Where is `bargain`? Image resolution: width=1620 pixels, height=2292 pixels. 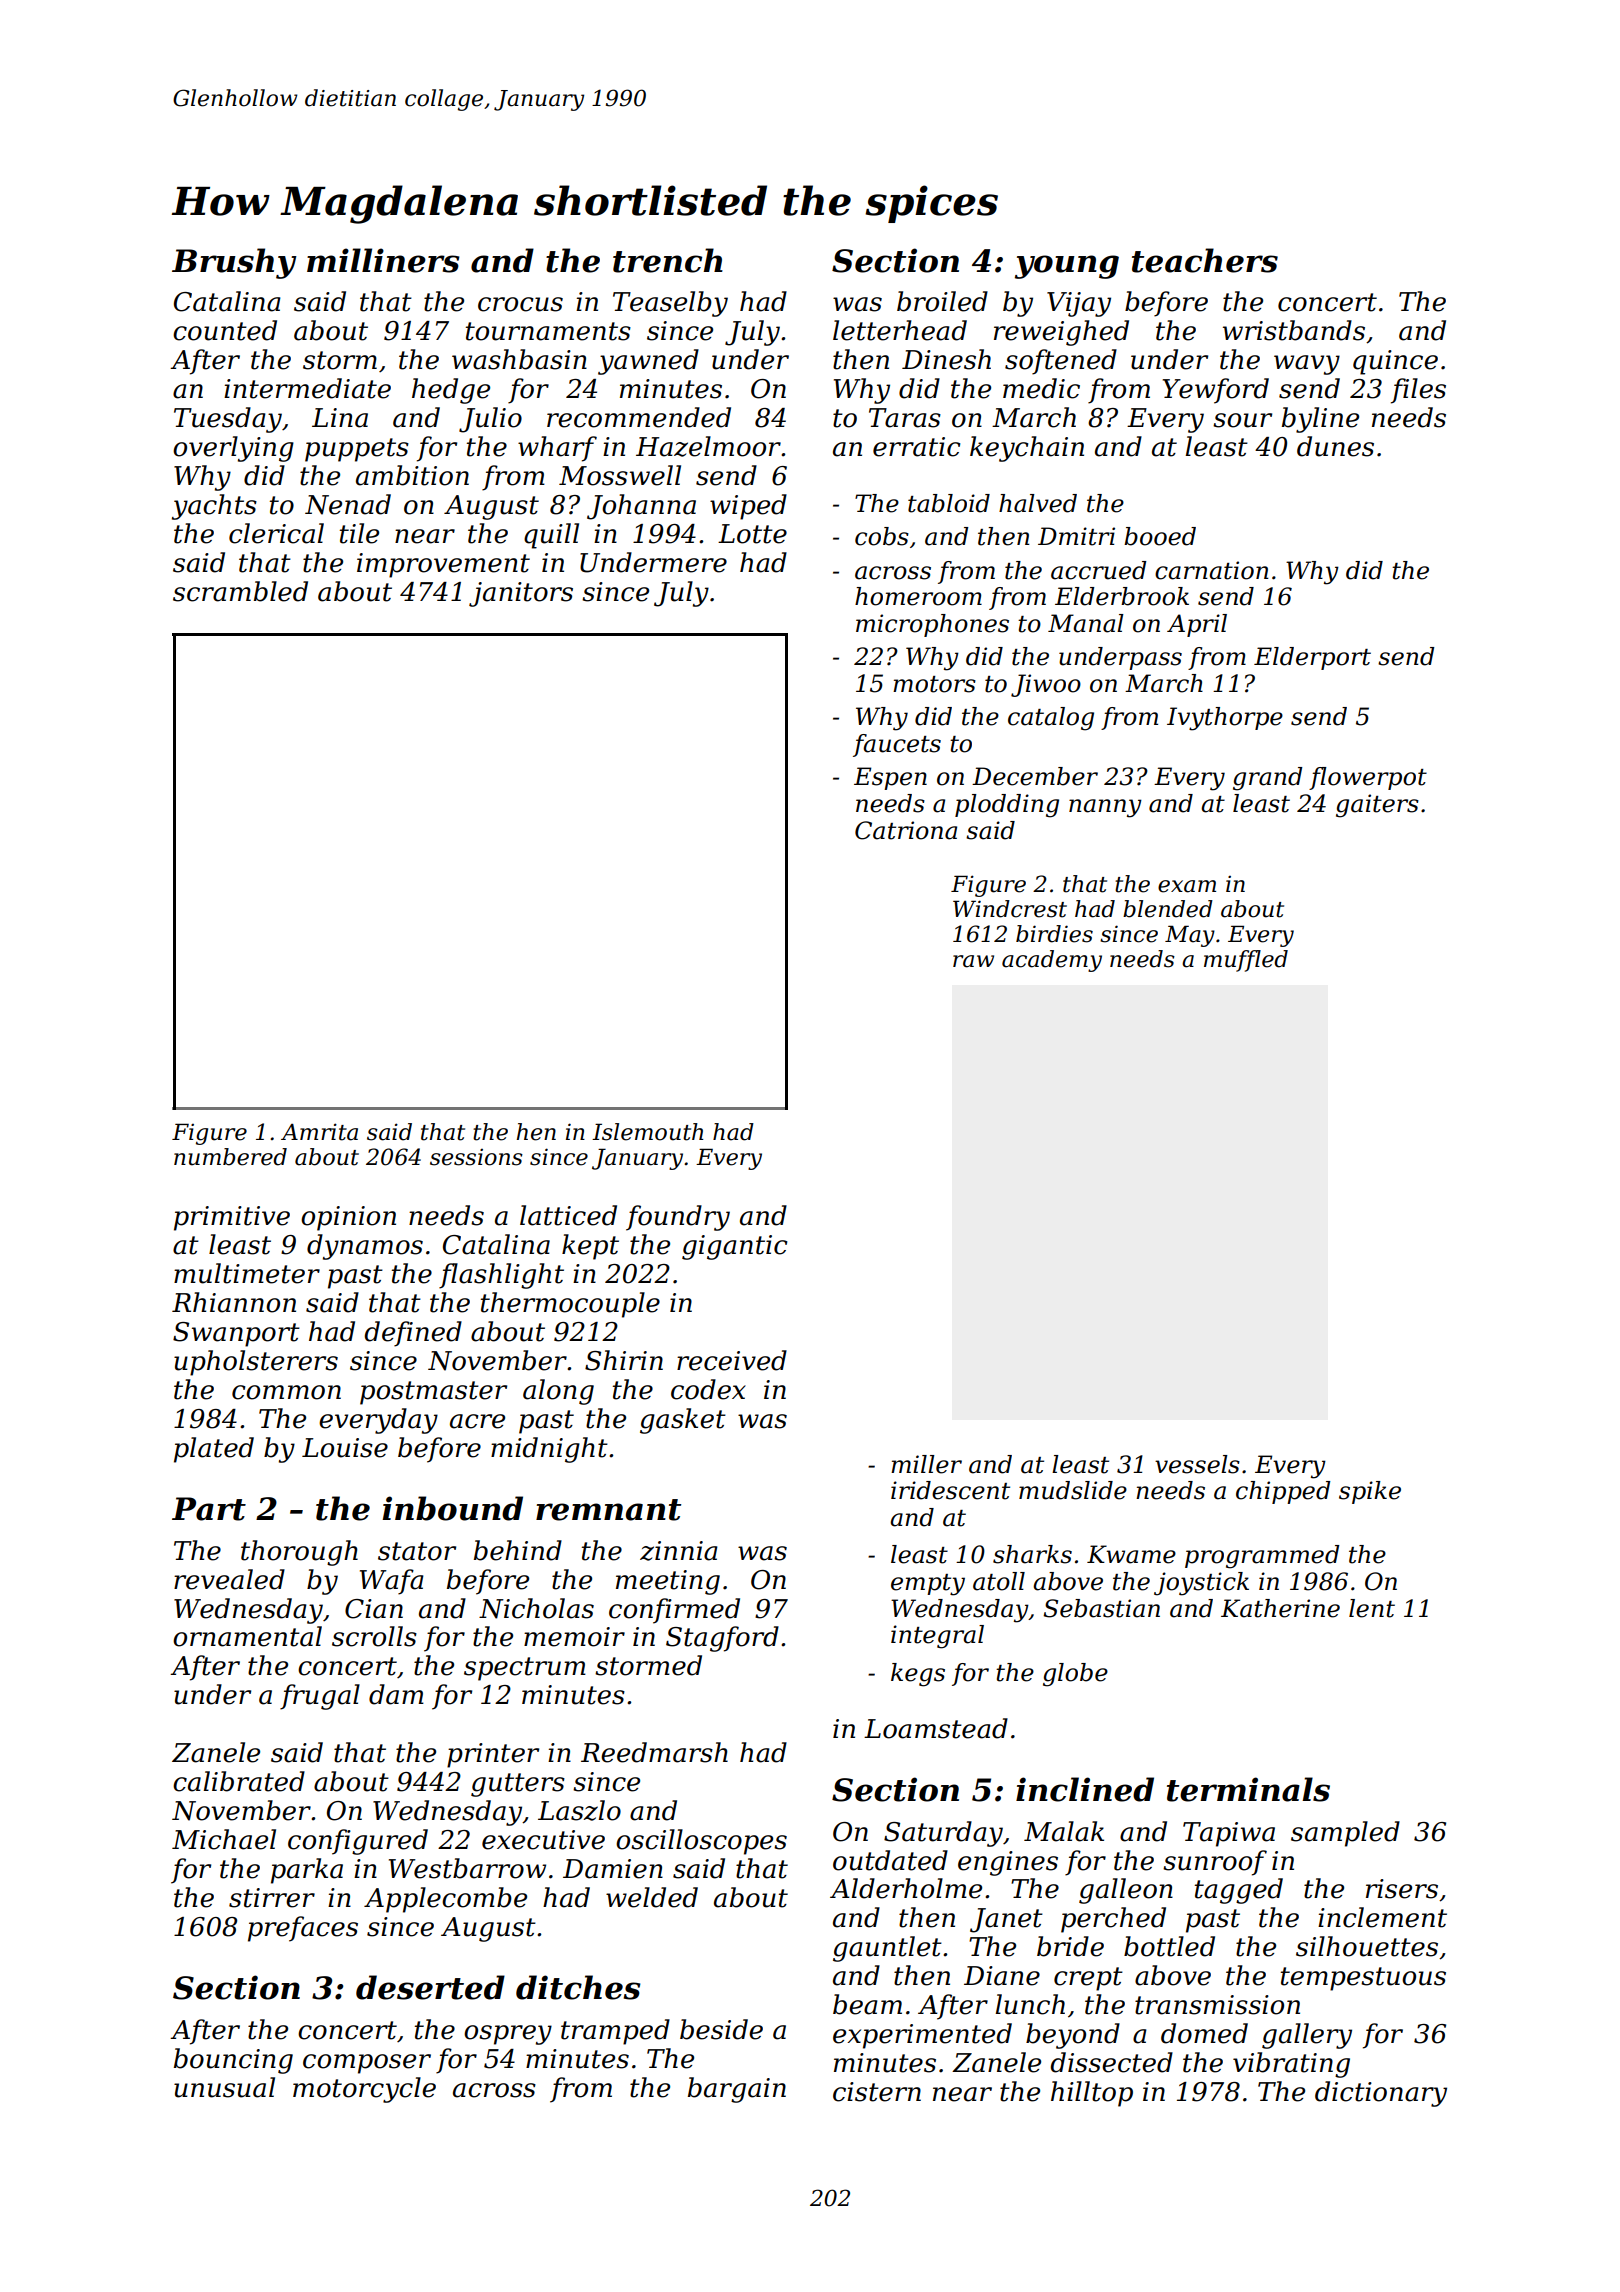
bargain is located at coordinates (737, 2090).
